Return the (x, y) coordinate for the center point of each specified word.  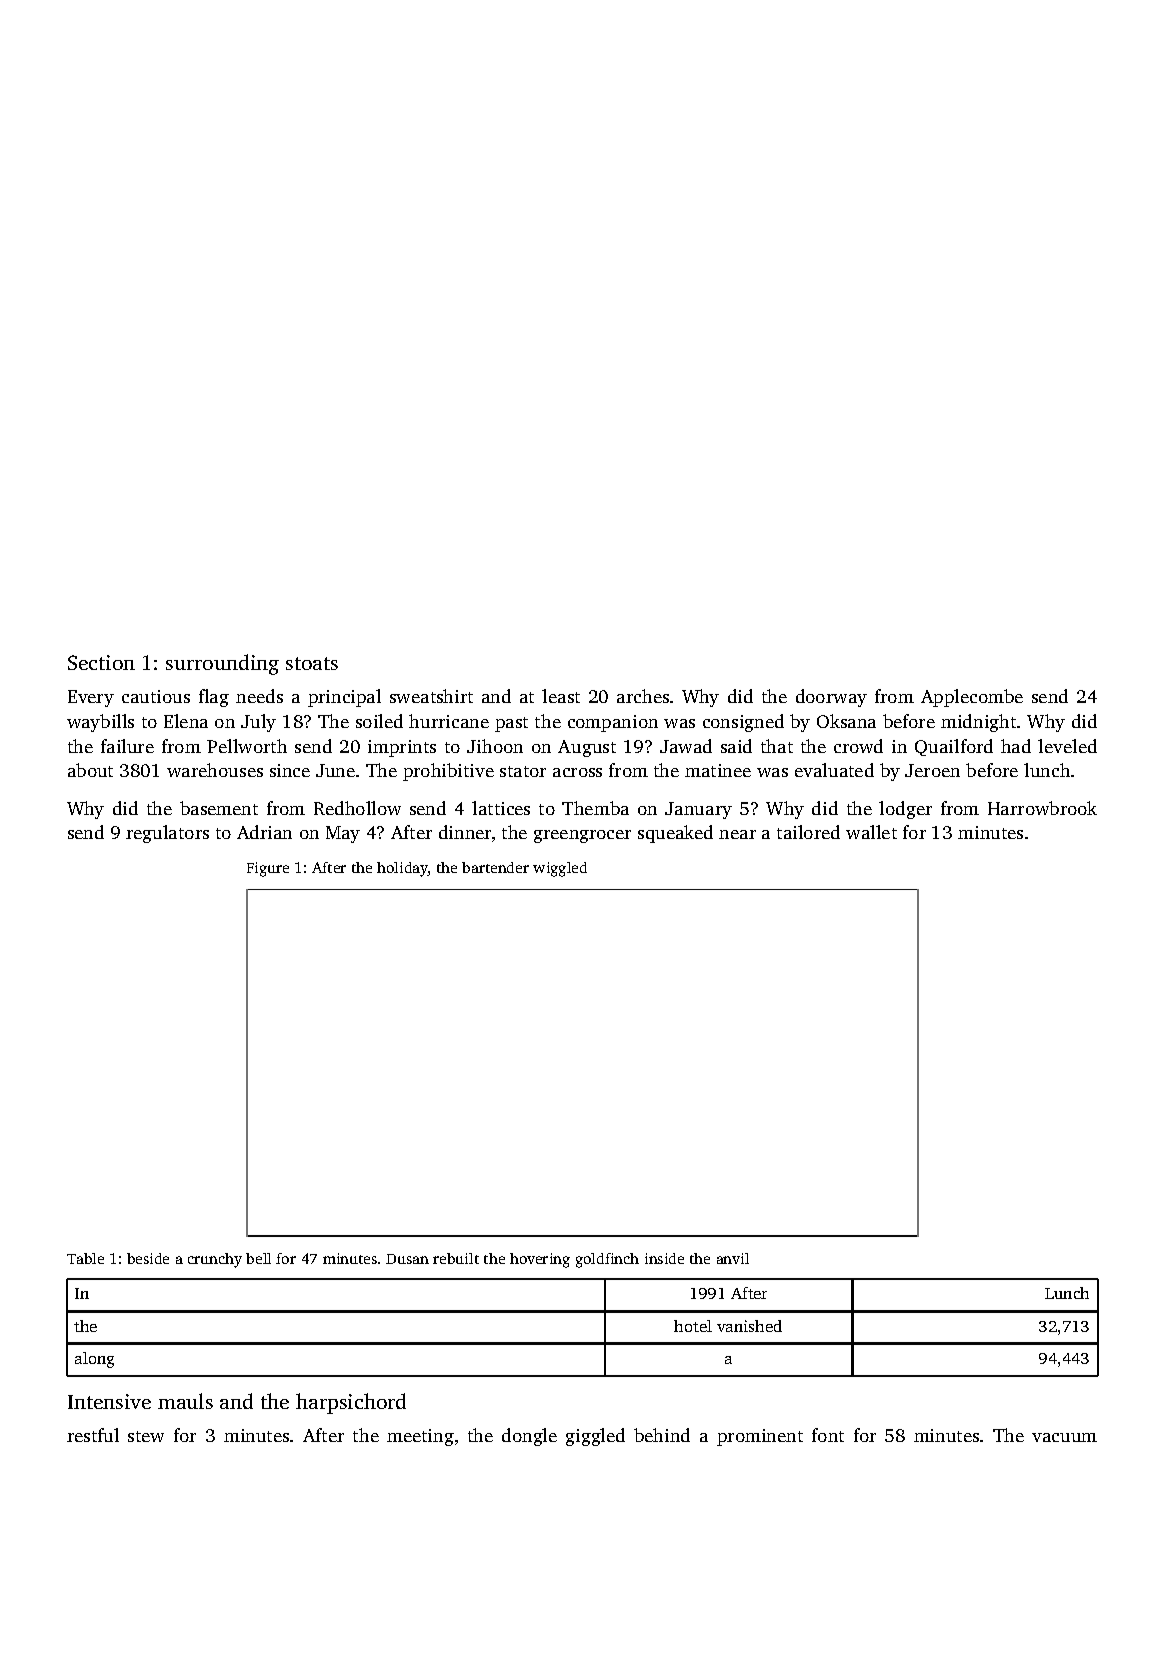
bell (258, 1258)
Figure (268, 869)
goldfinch (607, 1260)
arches (643, 696)
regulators (167, 834)
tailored (808, 832)
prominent (760, 1437)
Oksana (846, 721)
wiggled (560, 869)
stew (146, 1436)
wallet (871, 832)
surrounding (222, 664)
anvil (733, 1258)
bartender (495, 867)
